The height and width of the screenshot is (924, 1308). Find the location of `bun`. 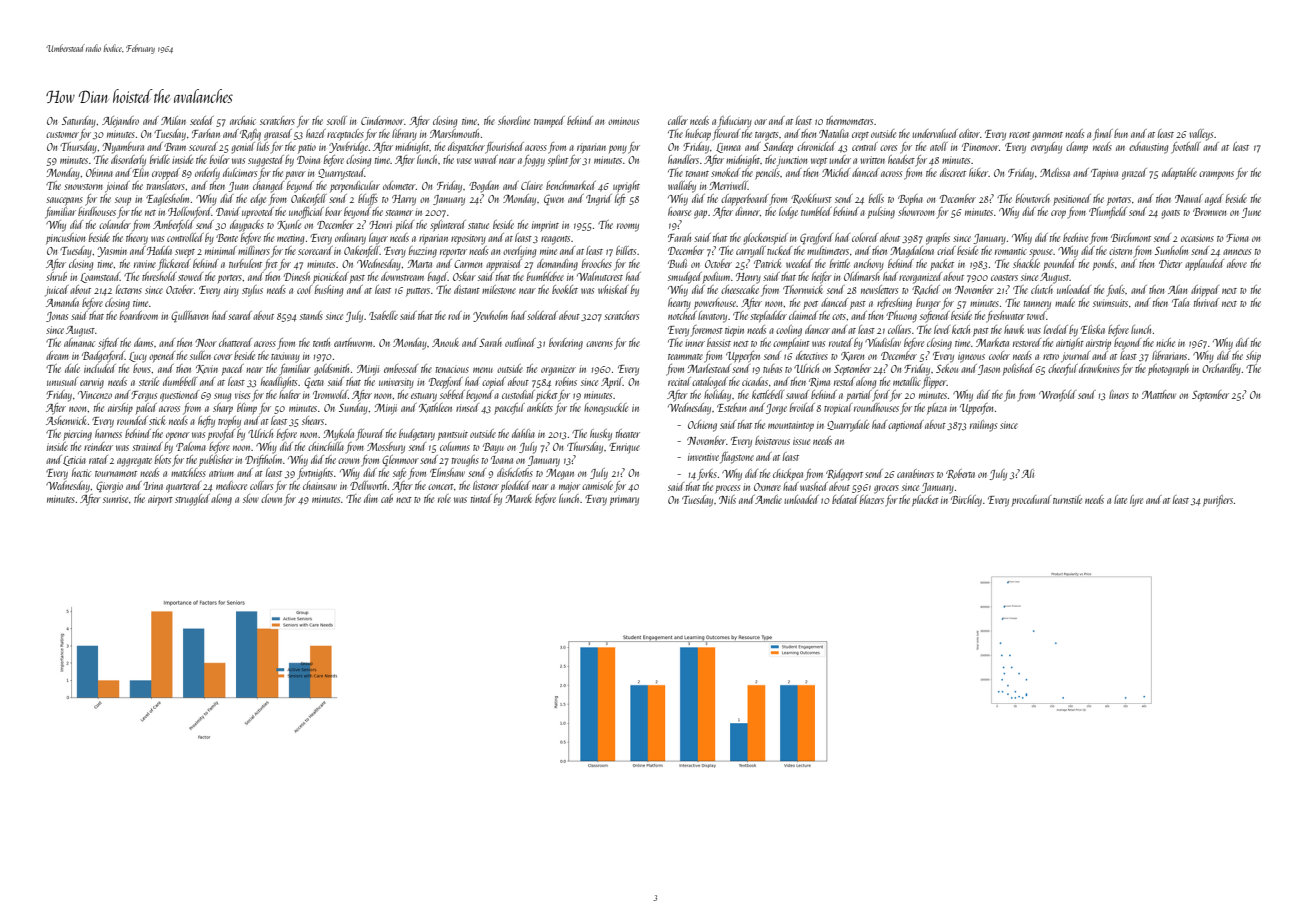

bun is located at coordinates (1121, 133).
